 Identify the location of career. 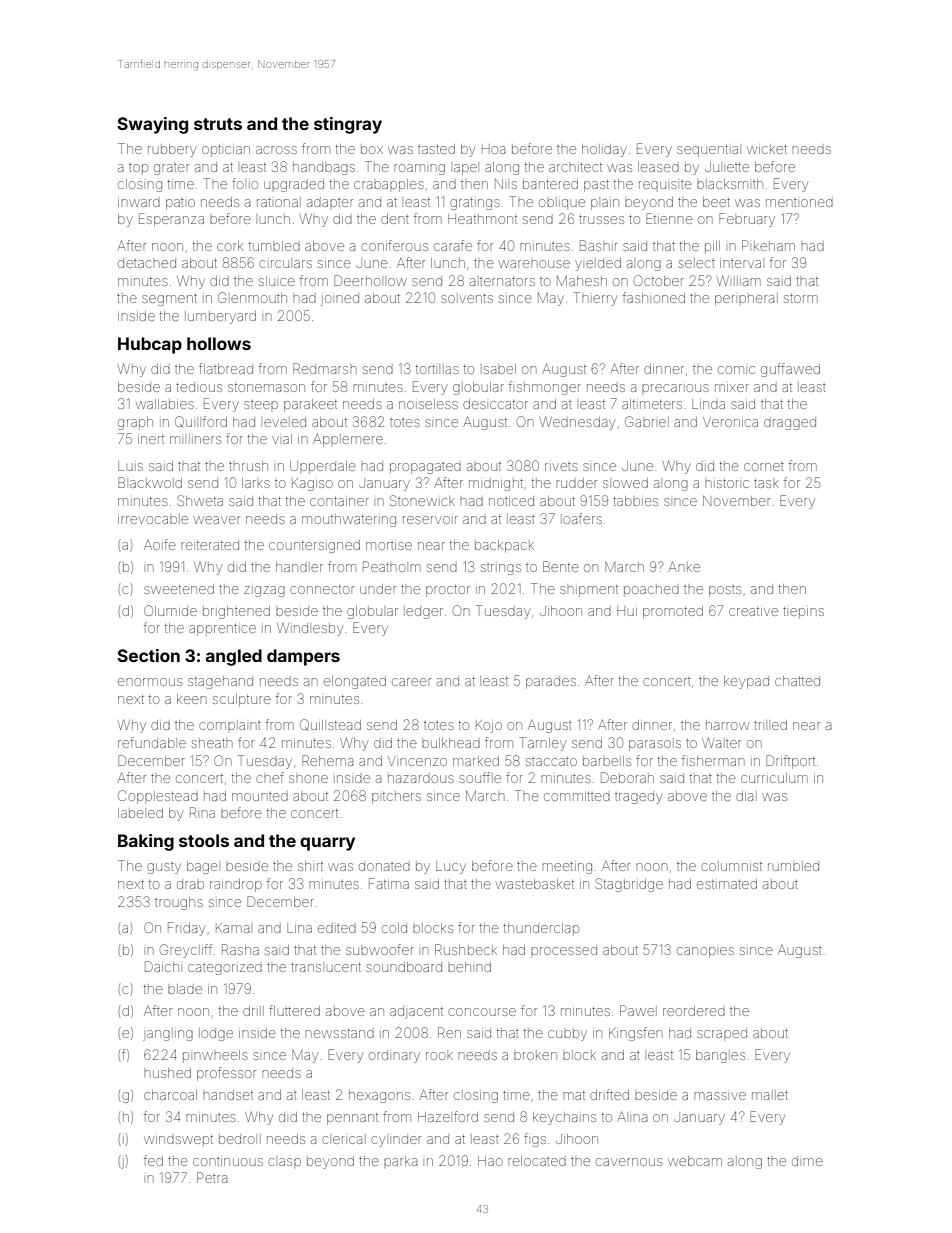
(411, 682).
